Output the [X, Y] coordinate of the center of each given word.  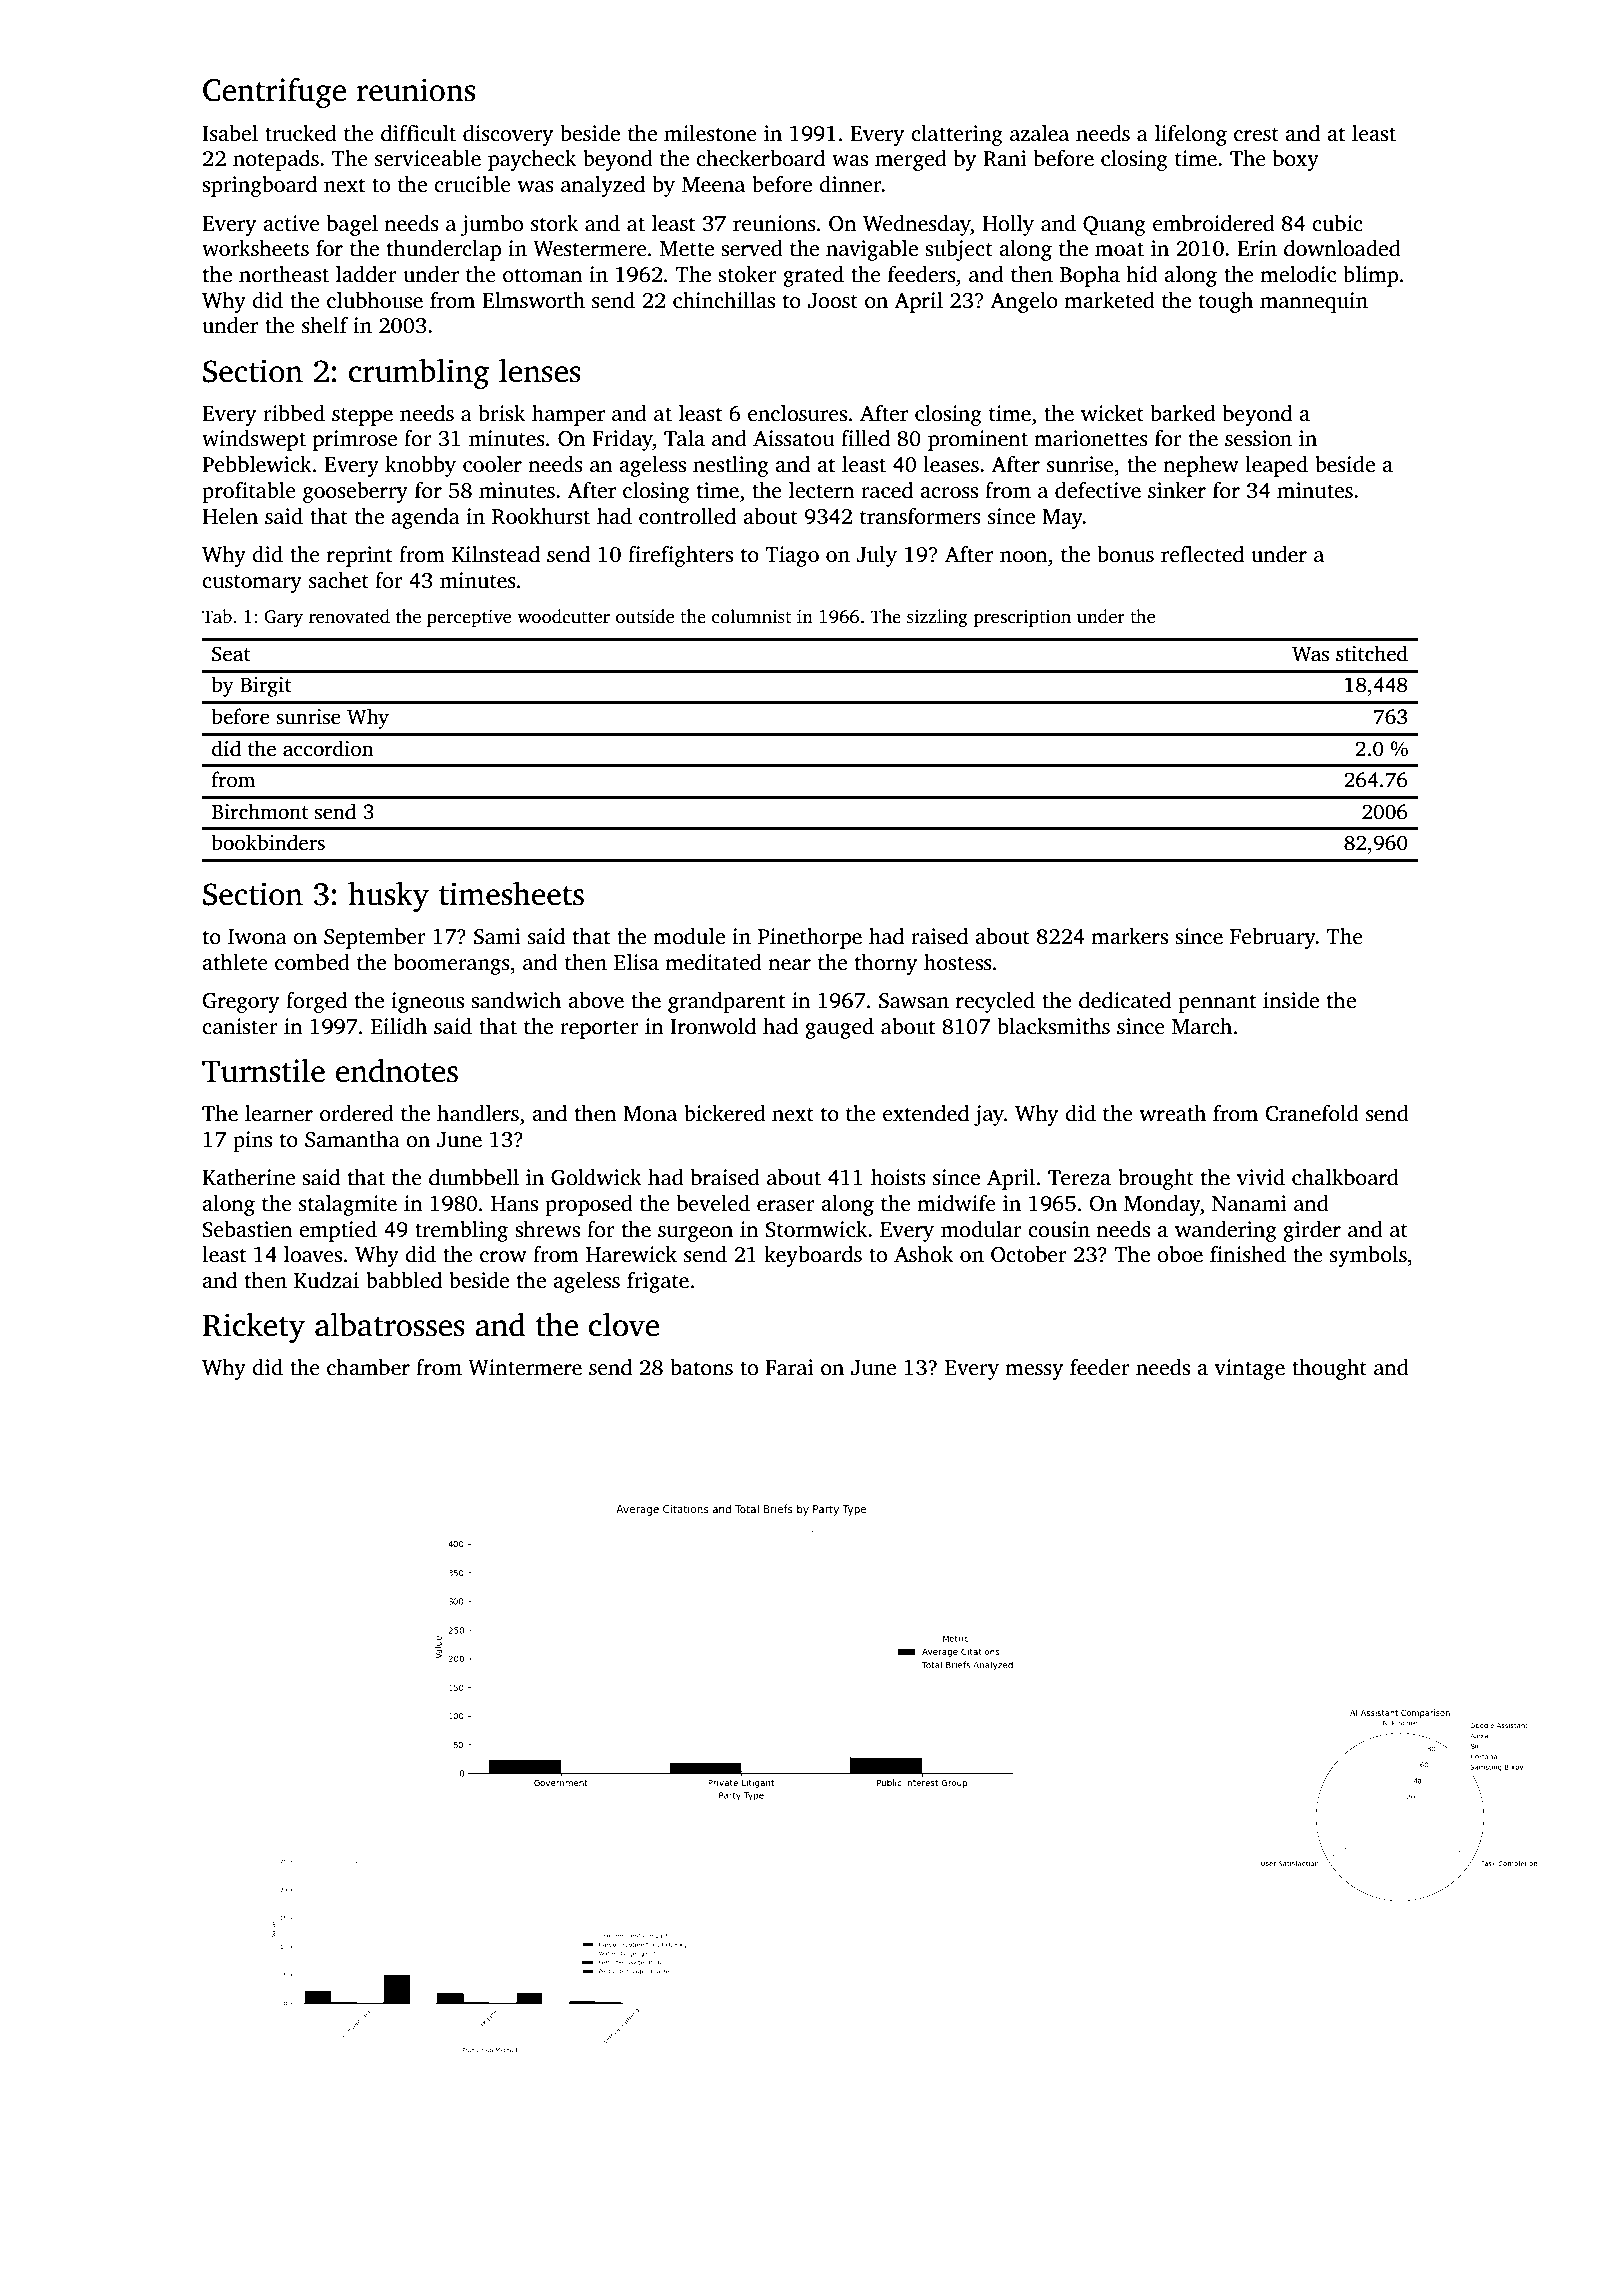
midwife [956, 1203]
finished [1248, 1254]
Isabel [230, 133]
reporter [599, 1030]
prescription [1022, 618]
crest [1256, 135]
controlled [687, 516]
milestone [710, 133]
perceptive [469, 618]
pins [252, 1141]
